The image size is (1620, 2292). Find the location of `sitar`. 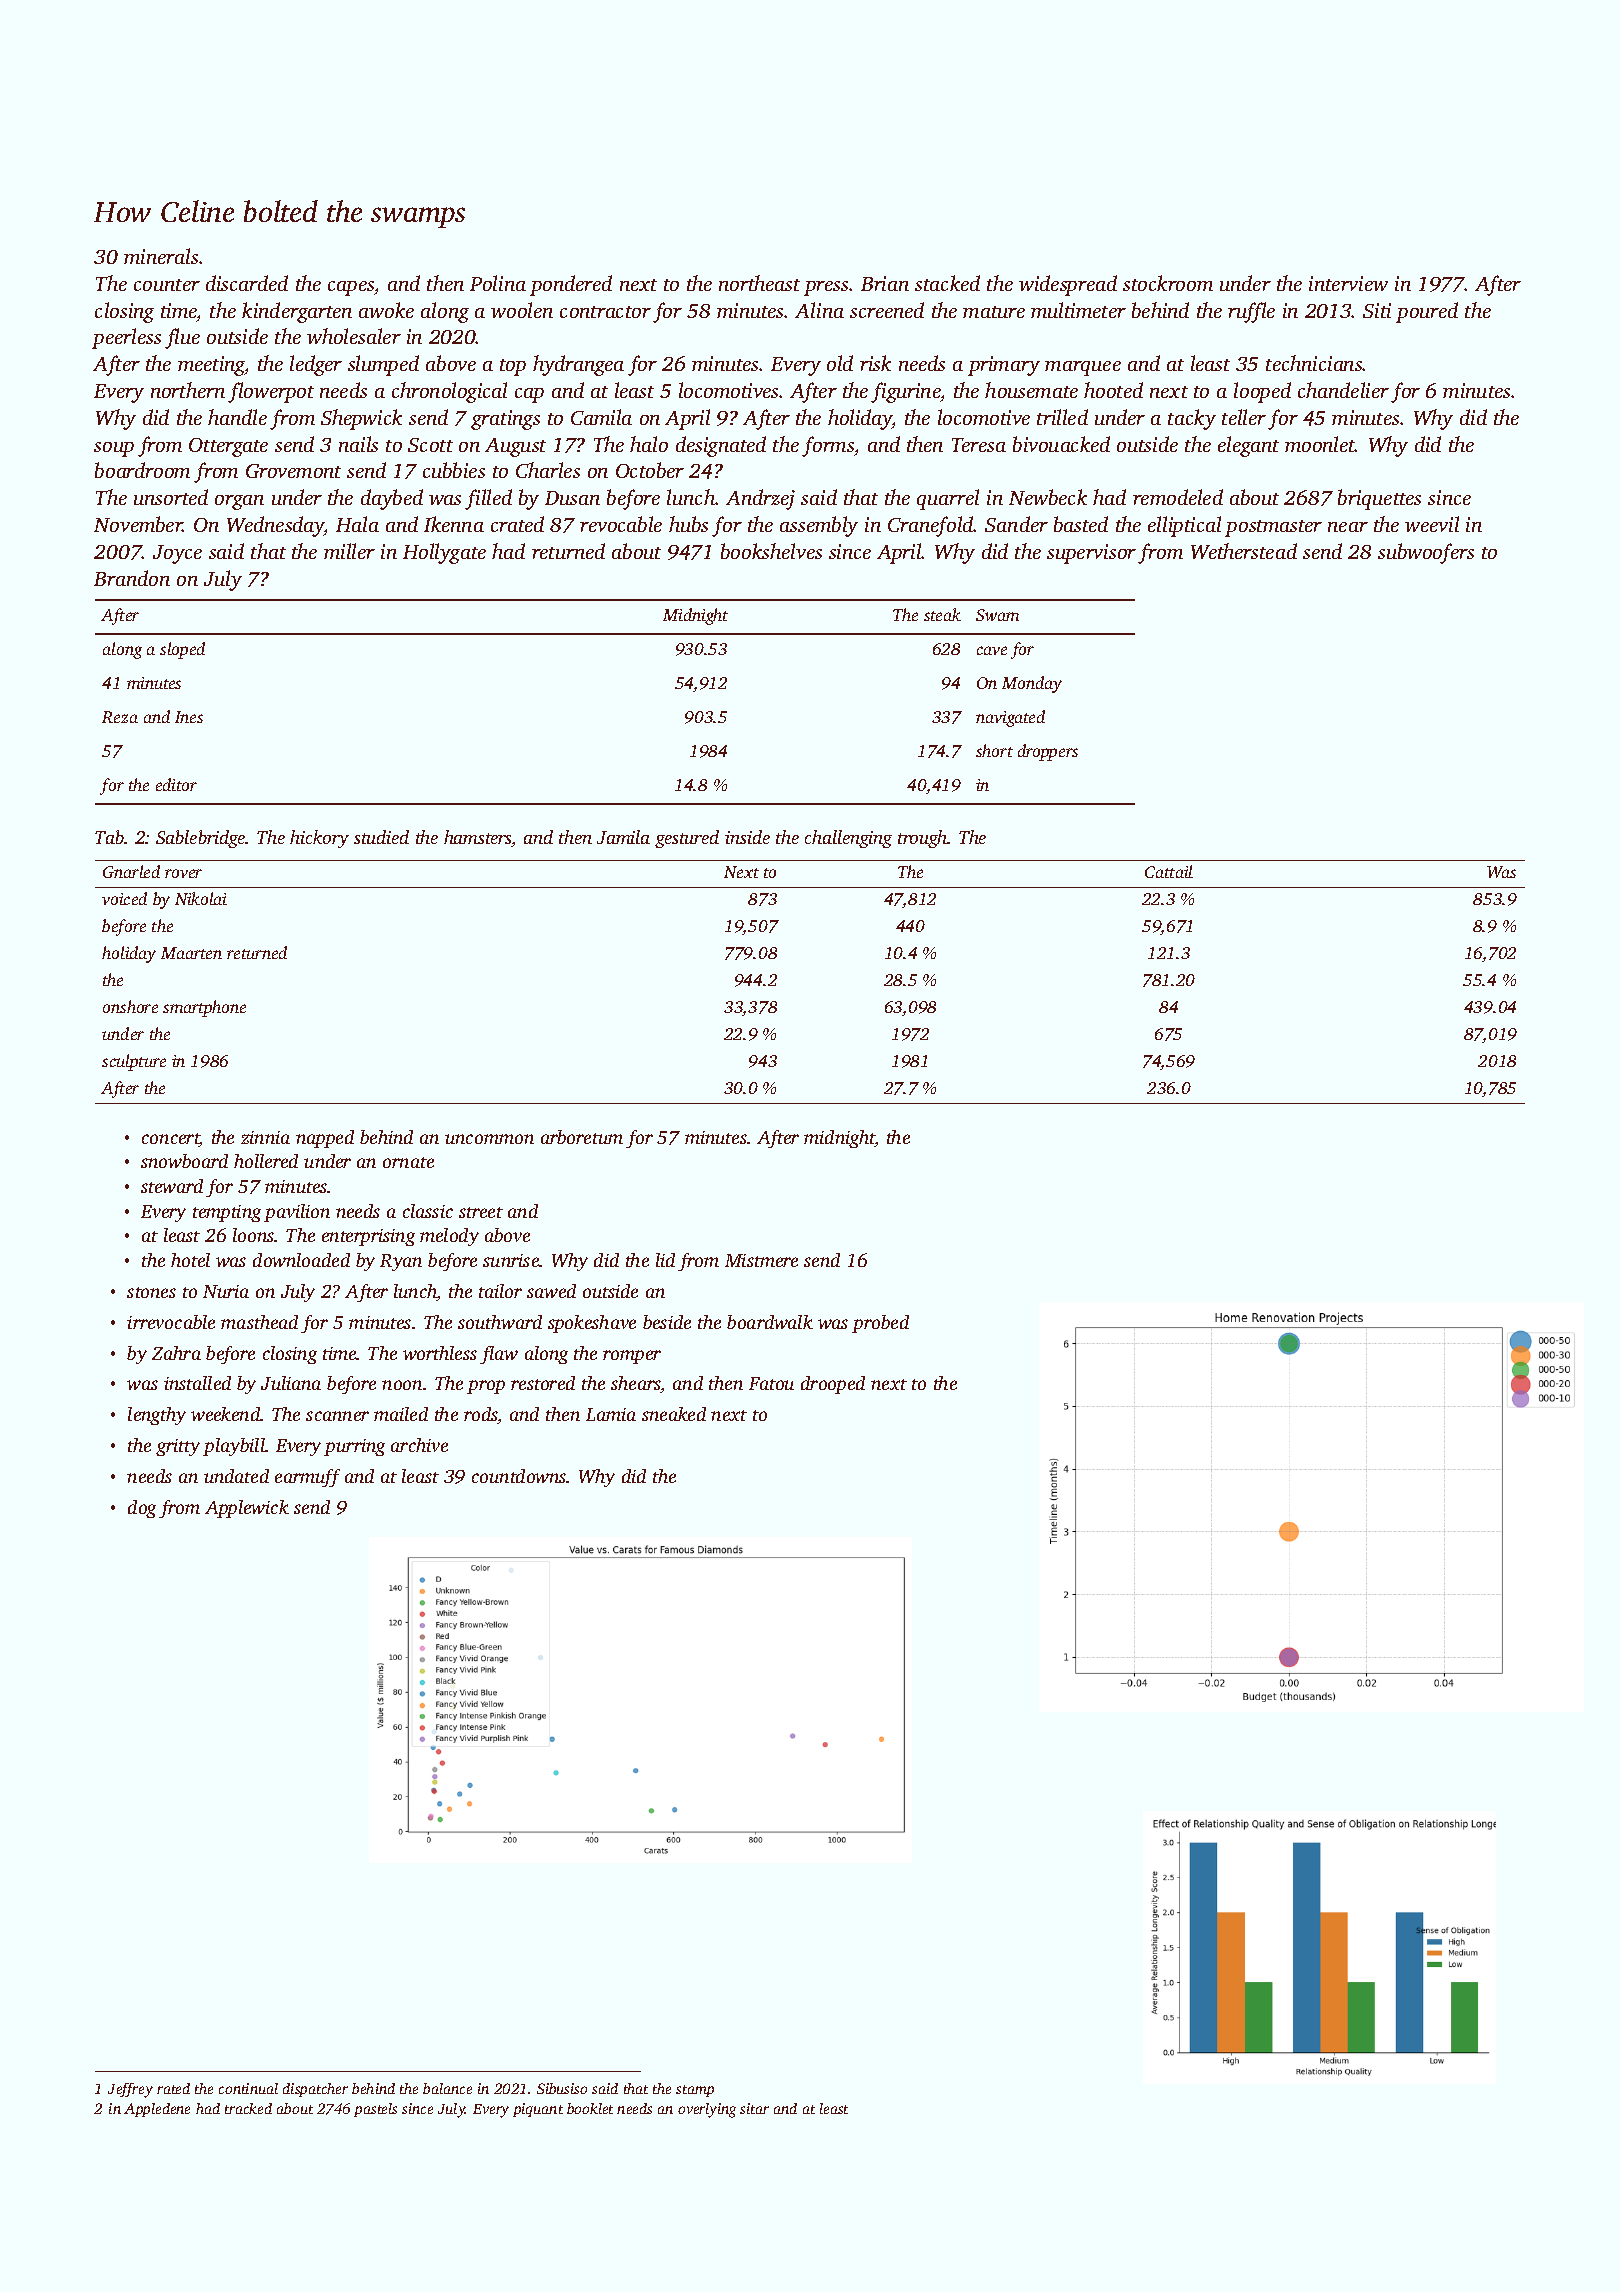

sitar is located at coordinates (754, 2108).
